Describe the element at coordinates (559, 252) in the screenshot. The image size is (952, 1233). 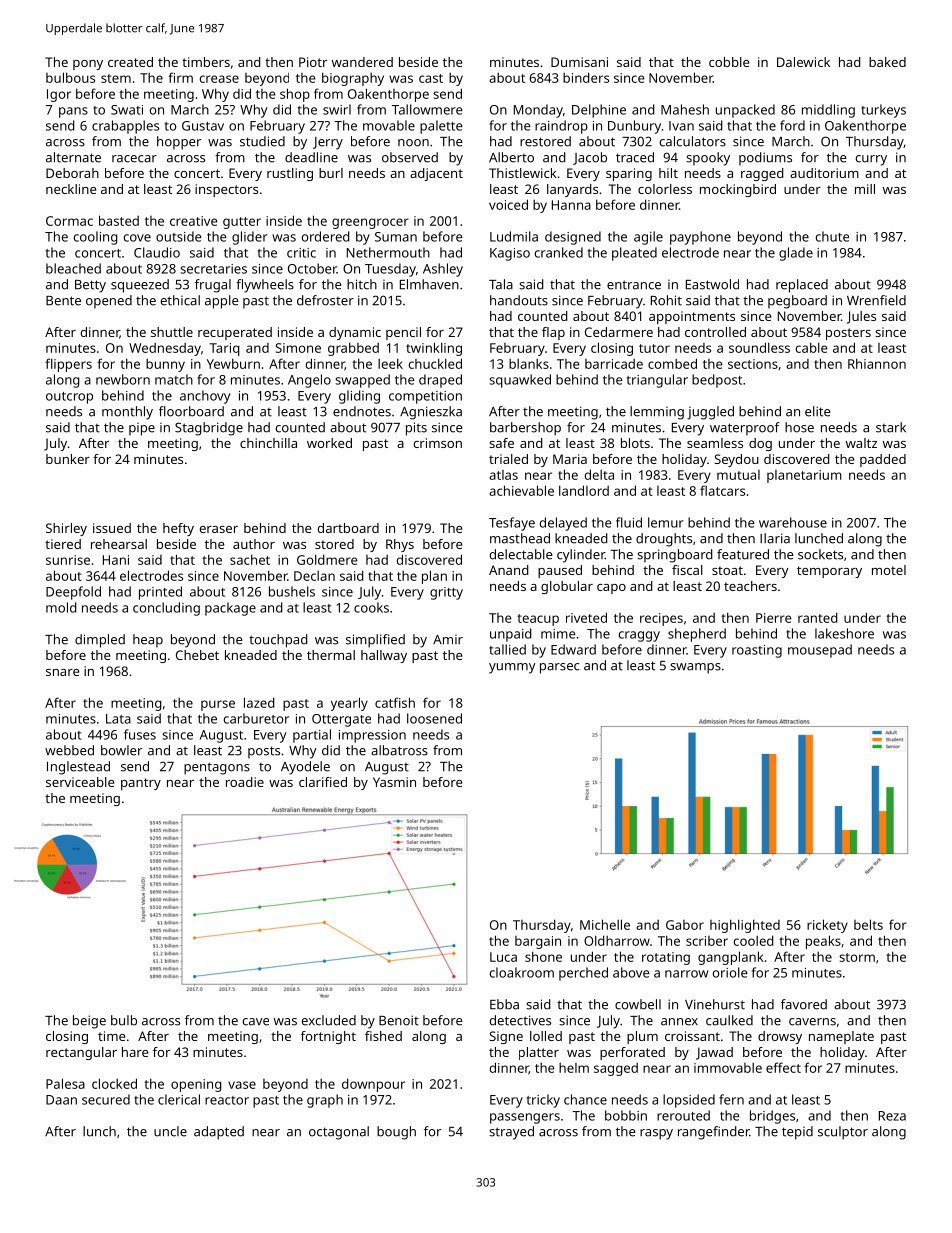
I see `cranked` at that location.
